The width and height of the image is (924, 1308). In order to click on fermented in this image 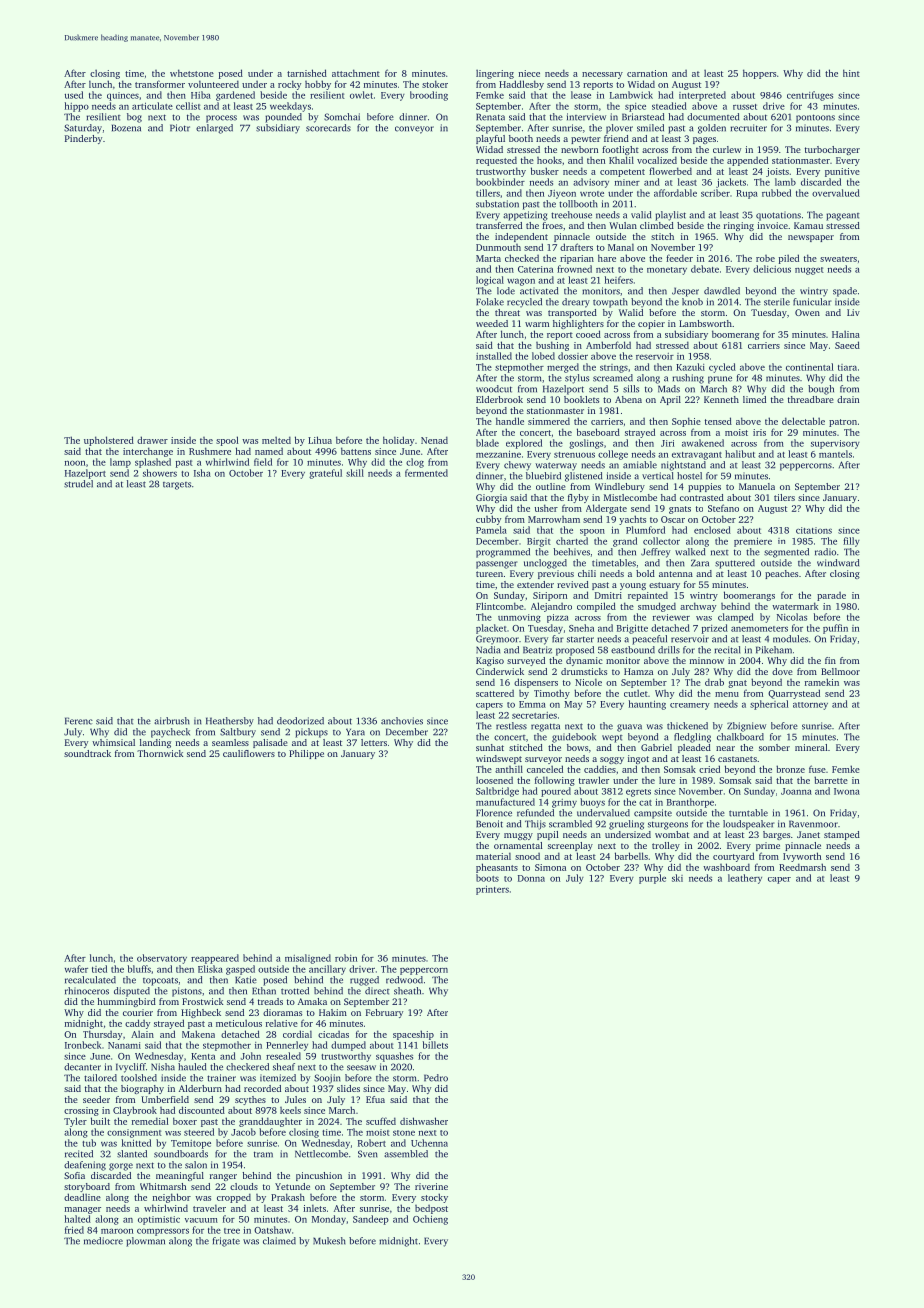, I will do `click(426, 473)`.
